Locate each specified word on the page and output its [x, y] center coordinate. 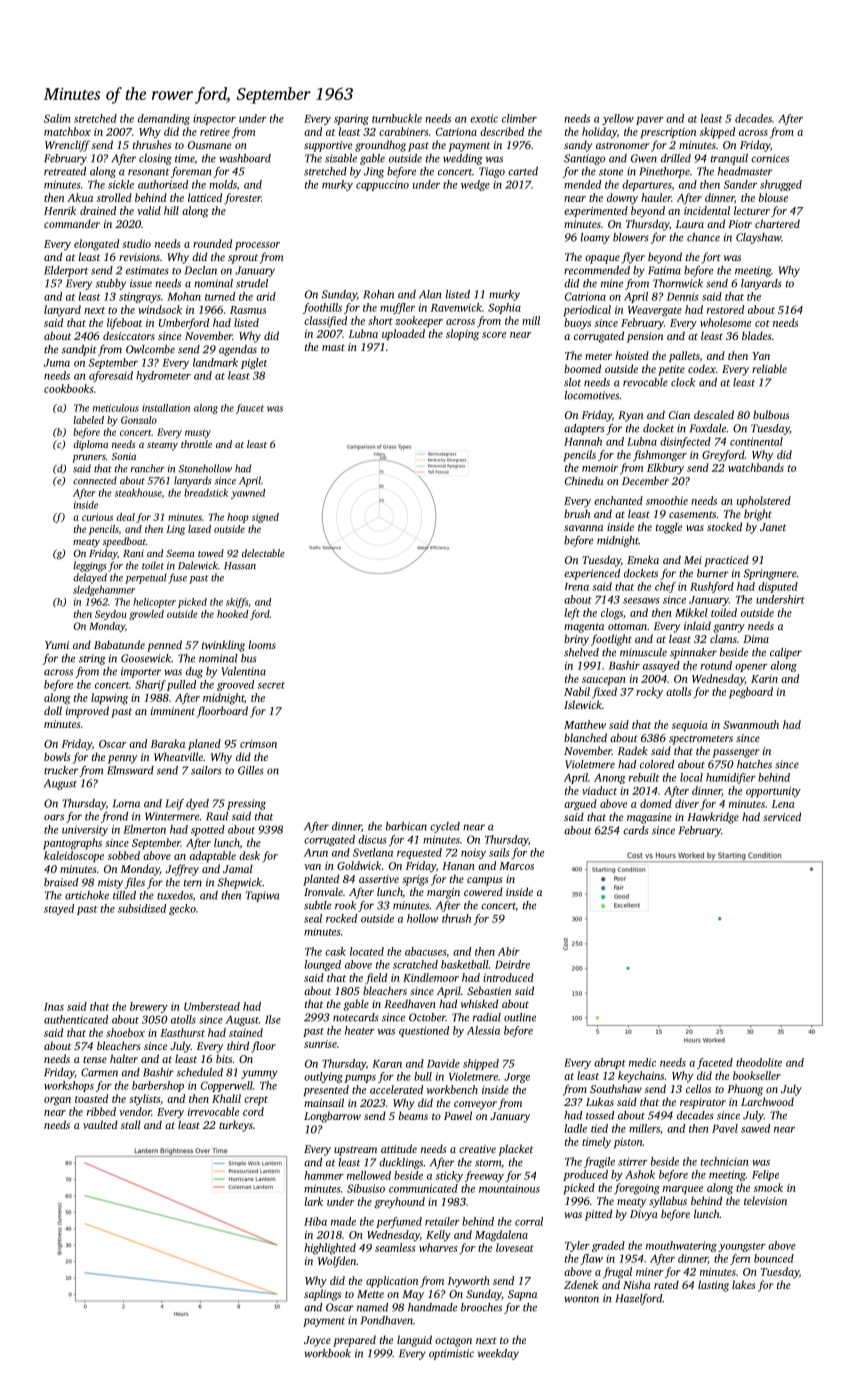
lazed [199, 529]
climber [519, 118]
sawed [755, 1128]
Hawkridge [713, 818]
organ [57, 1101]
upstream [355, 1151]
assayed [661, 666]
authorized [163, 184]
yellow [618, 119]
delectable [263, 553]
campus [484, 881]
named [372, 1307]
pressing [246, 804]
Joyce [317, 1341]
